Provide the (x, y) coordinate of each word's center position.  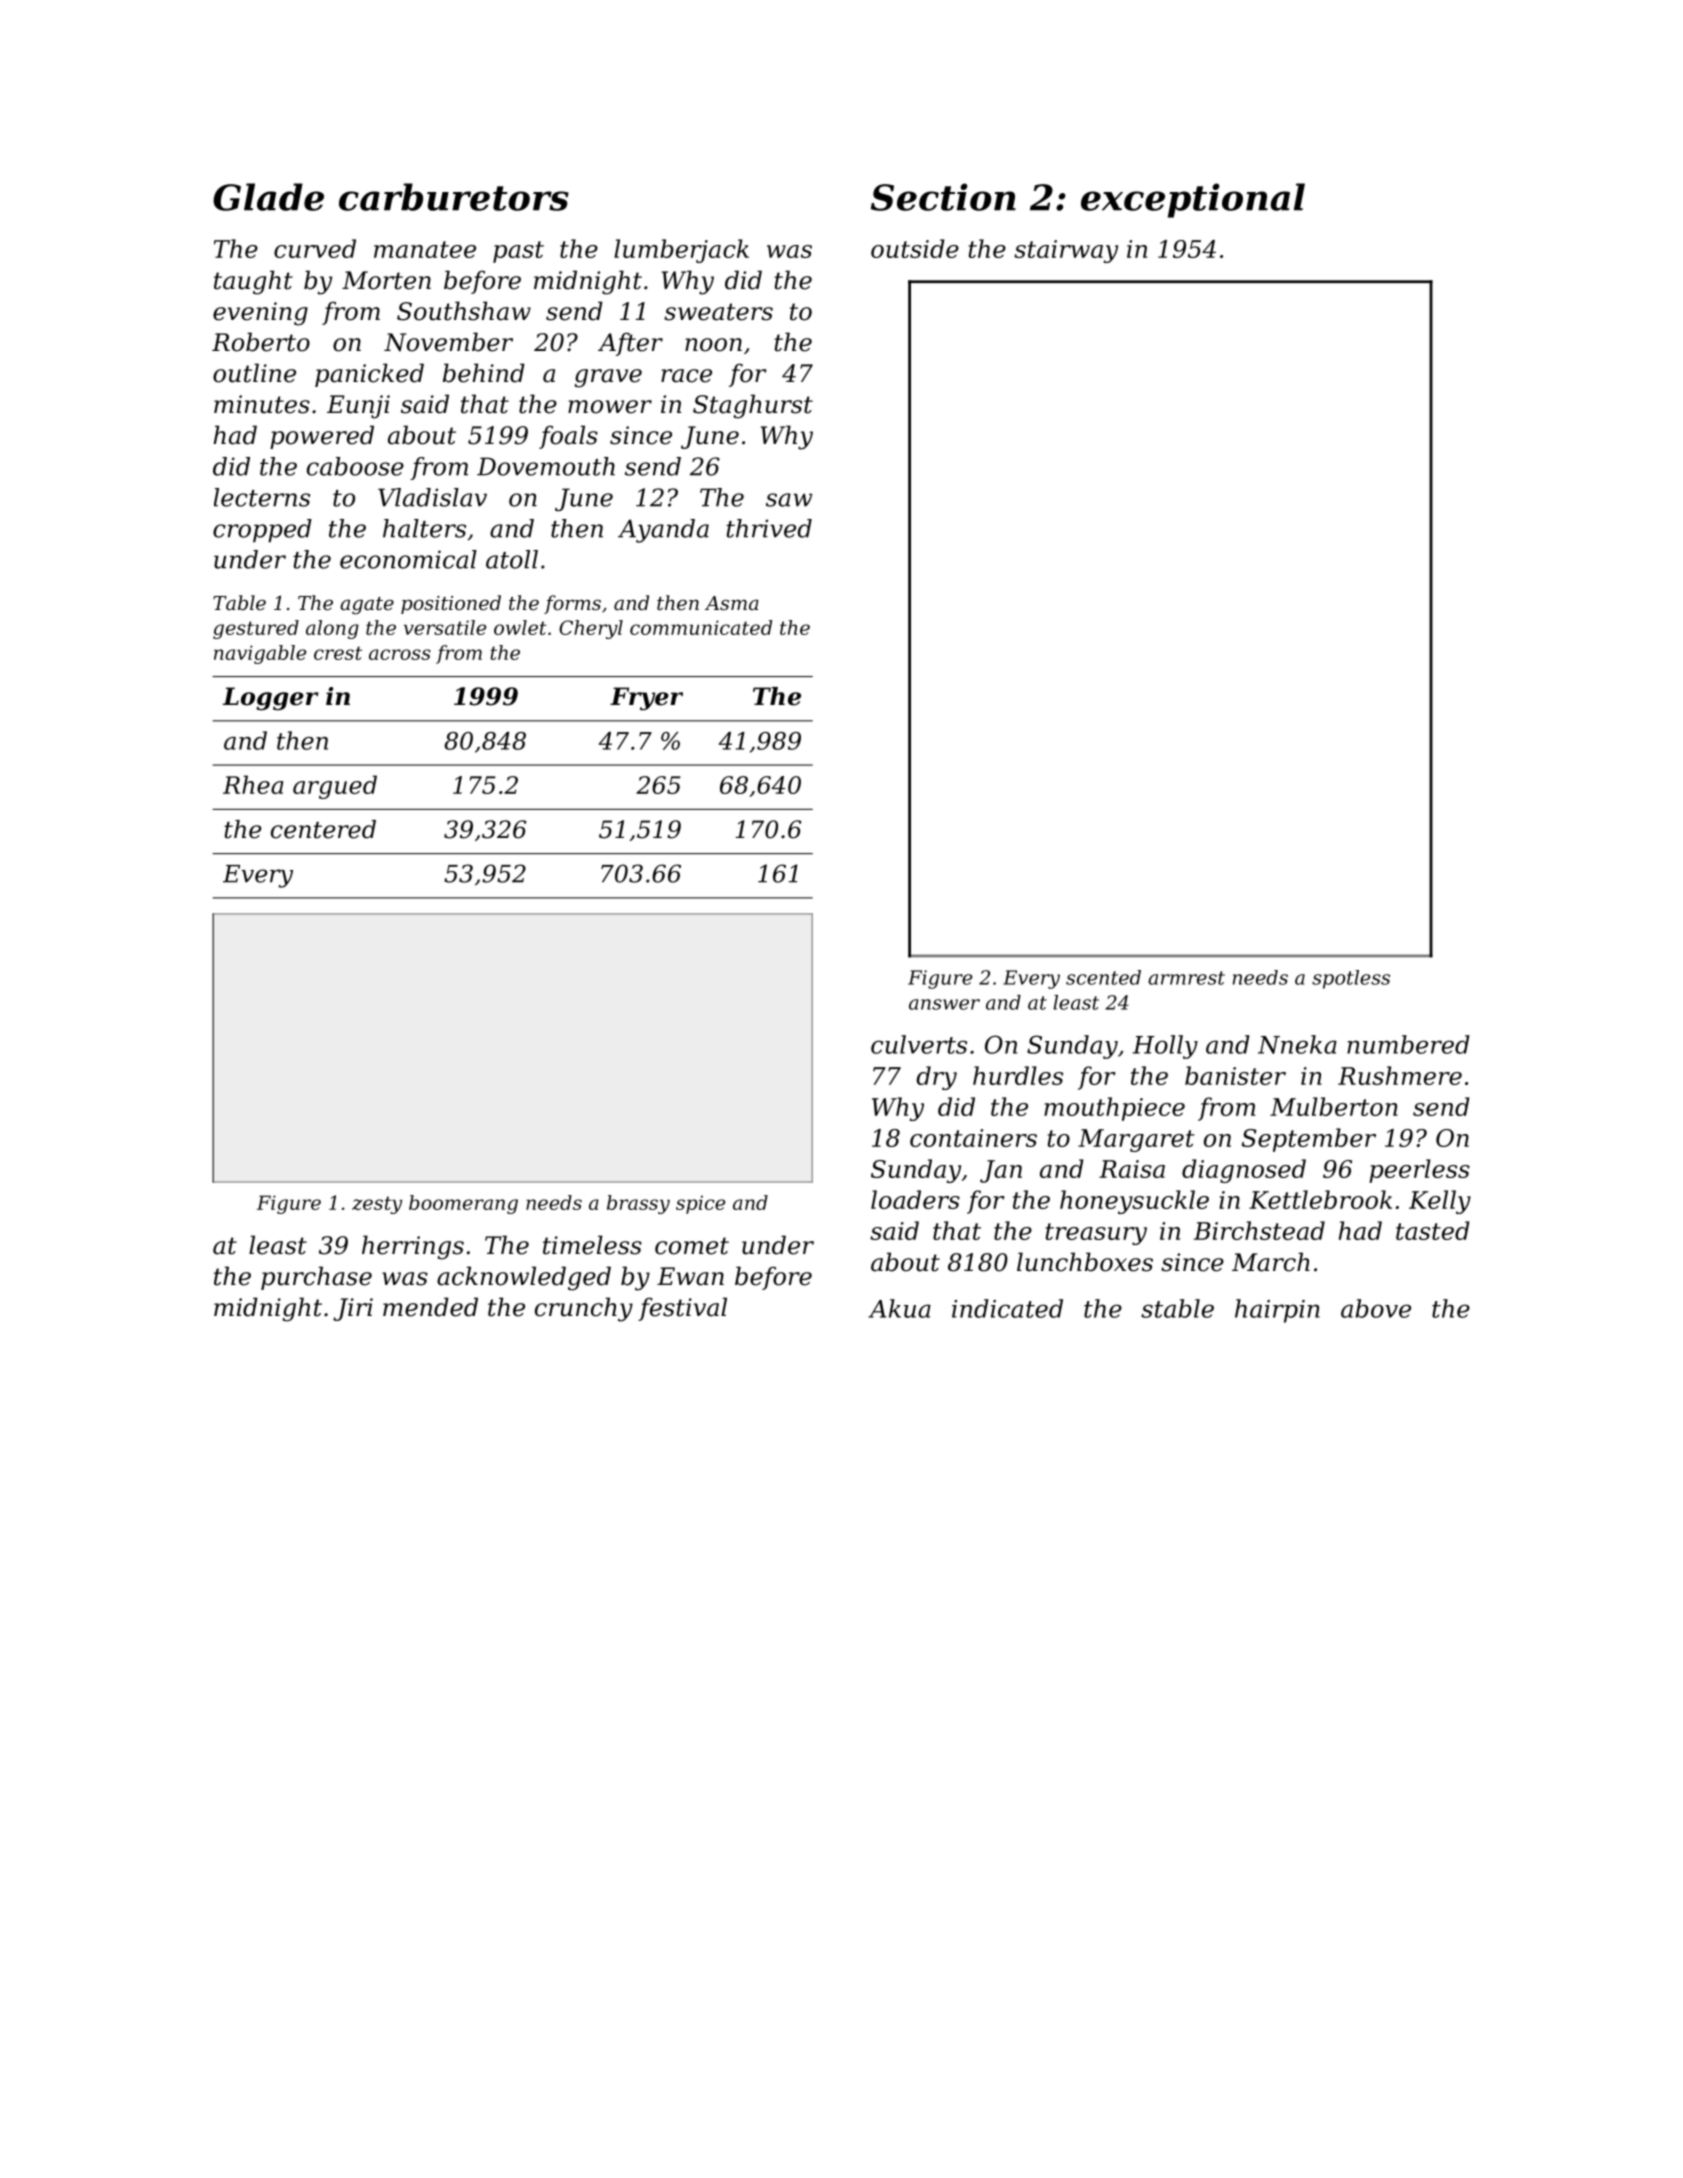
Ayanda (663, 531)
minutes (262, 404)
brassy (638, 1204)
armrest (1186, 978)
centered (323, 829)
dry (936, 1078)
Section (943, 197)
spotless (1351, 979)
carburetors (454, 197)
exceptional (1193, 200)
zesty (377, 1205)
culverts (919, 1044)
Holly (1165, 1047)
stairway (1066, 251)
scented (1103, 977)
